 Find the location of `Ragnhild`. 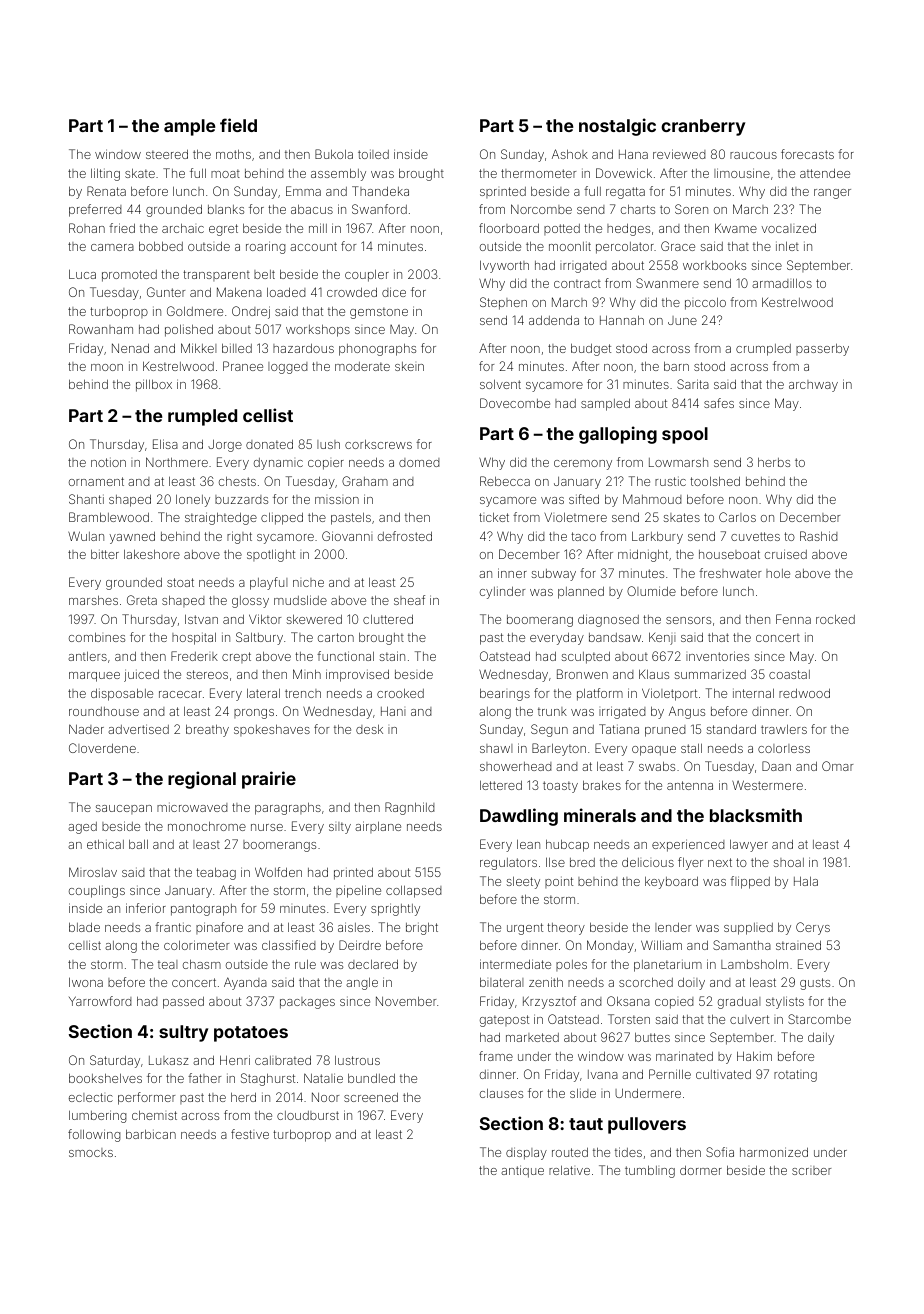

Ragnhild is located at coordinates (410, 808).
